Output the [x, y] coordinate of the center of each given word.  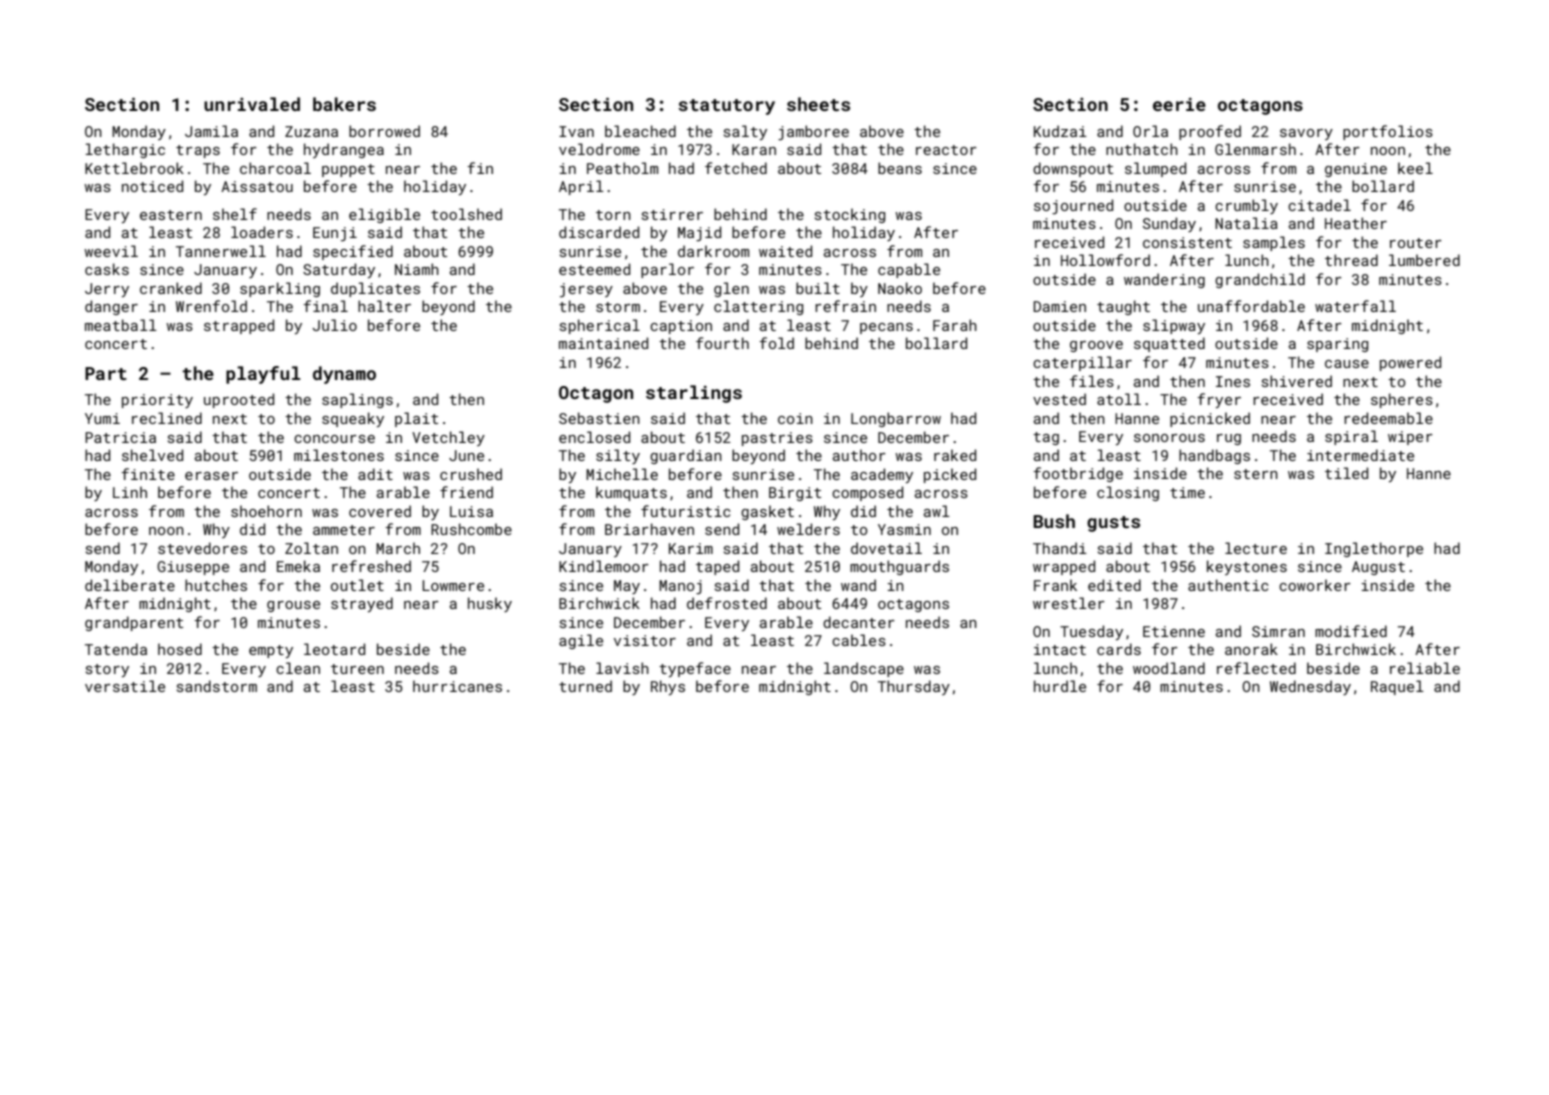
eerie [1179, 104]
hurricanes [457, 686]
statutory [726, 107]
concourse [334, 439]
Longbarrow [896, 419]
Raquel [1397, 687]
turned [585, 686]
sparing [1337, 345]
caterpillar [1082, 363]
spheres [1402, 400]
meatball [121, 325]
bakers [344, 104]
